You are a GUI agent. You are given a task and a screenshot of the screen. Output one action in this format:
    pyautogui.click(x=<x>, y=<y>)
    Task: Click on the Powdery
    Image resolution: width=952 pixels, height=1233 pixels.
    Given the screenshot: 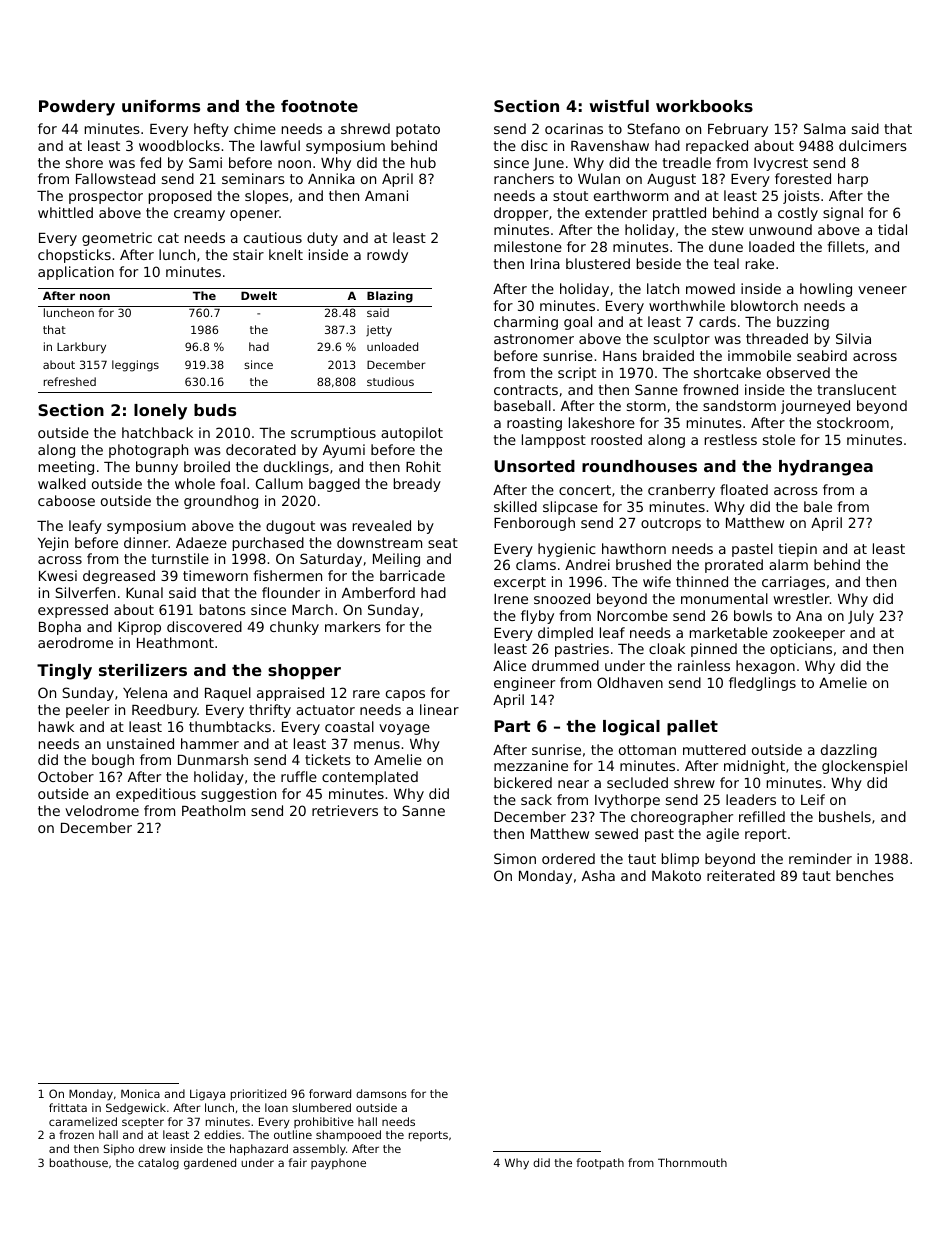 What is the action you would take?
    pyautogui.click(x=77, y=108)
